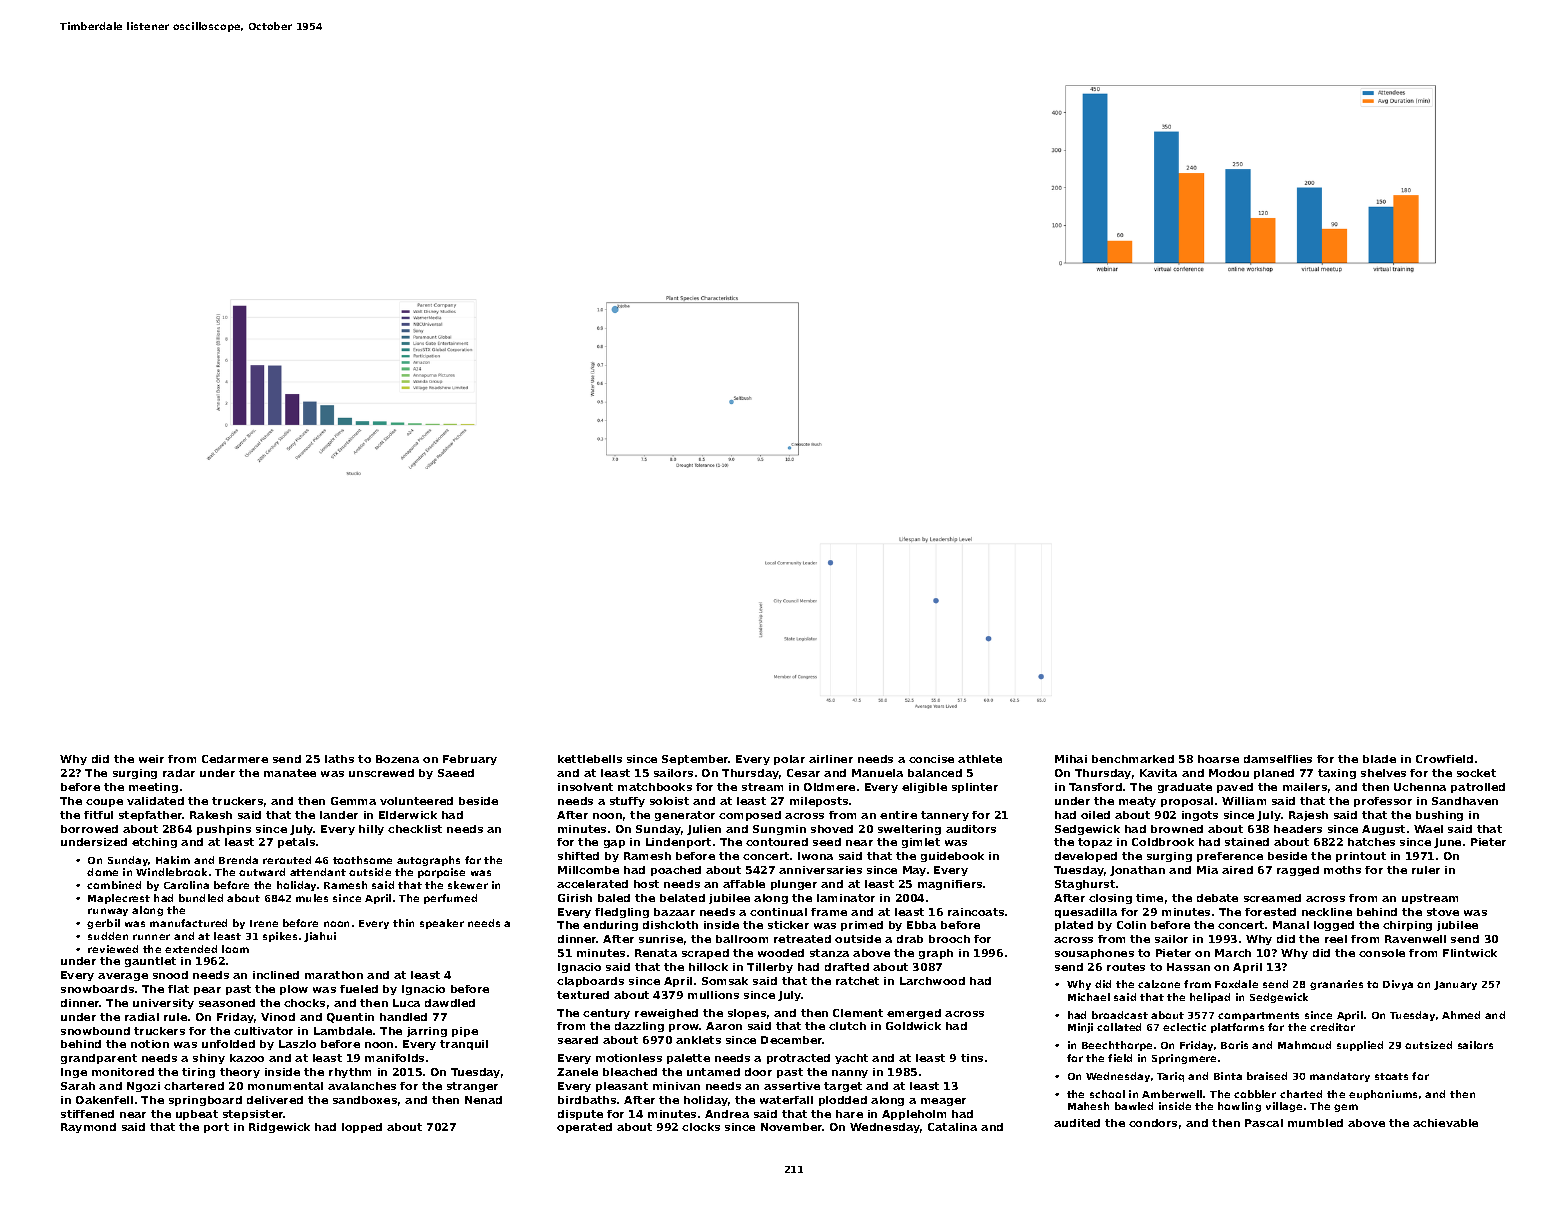  I want to click on Ridgewick, so click(279, 1128).
